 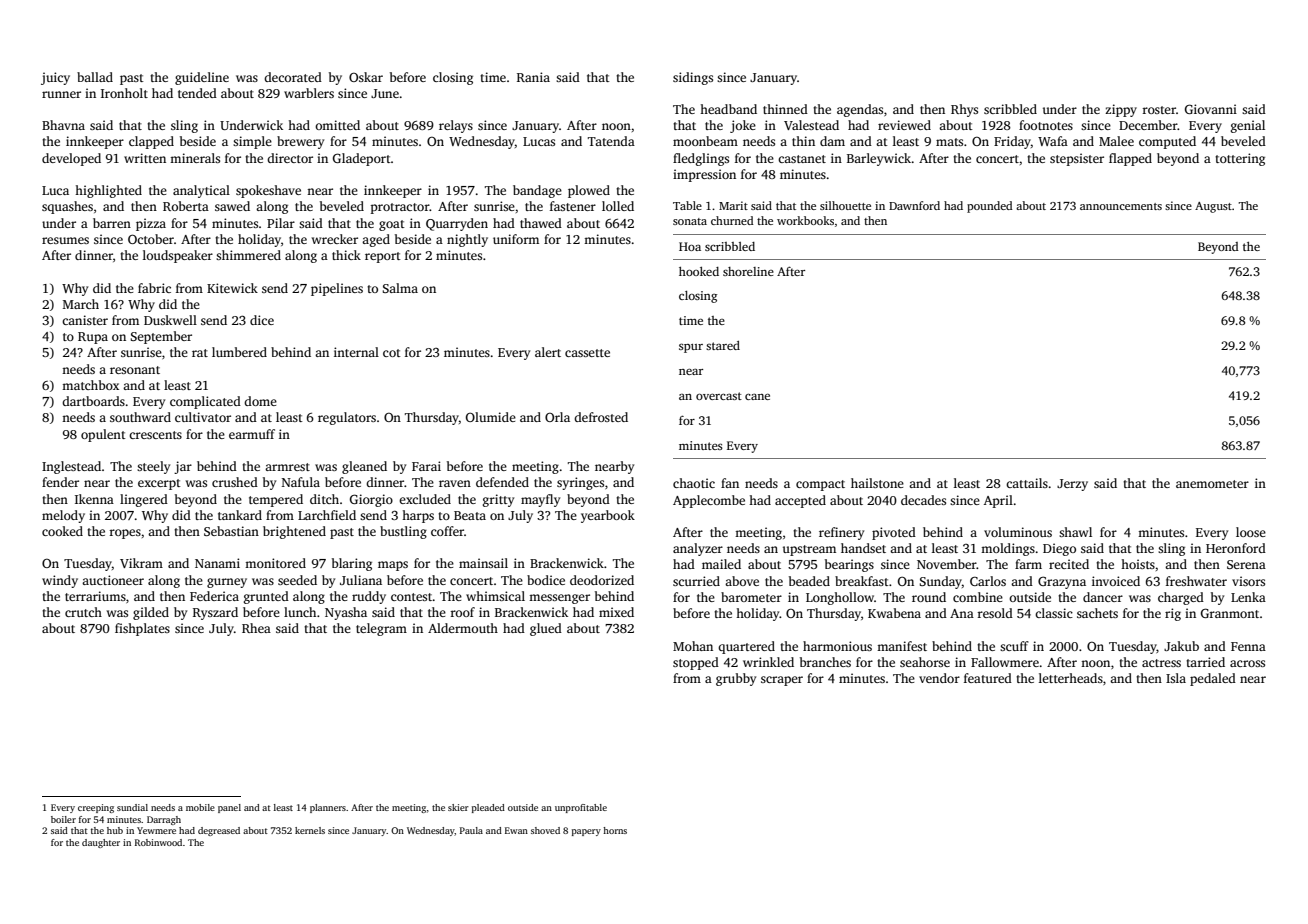 What do you see at coordinates (463, 628) in the image?
I see `Aldermouth` at bounding box center [463, 628].
